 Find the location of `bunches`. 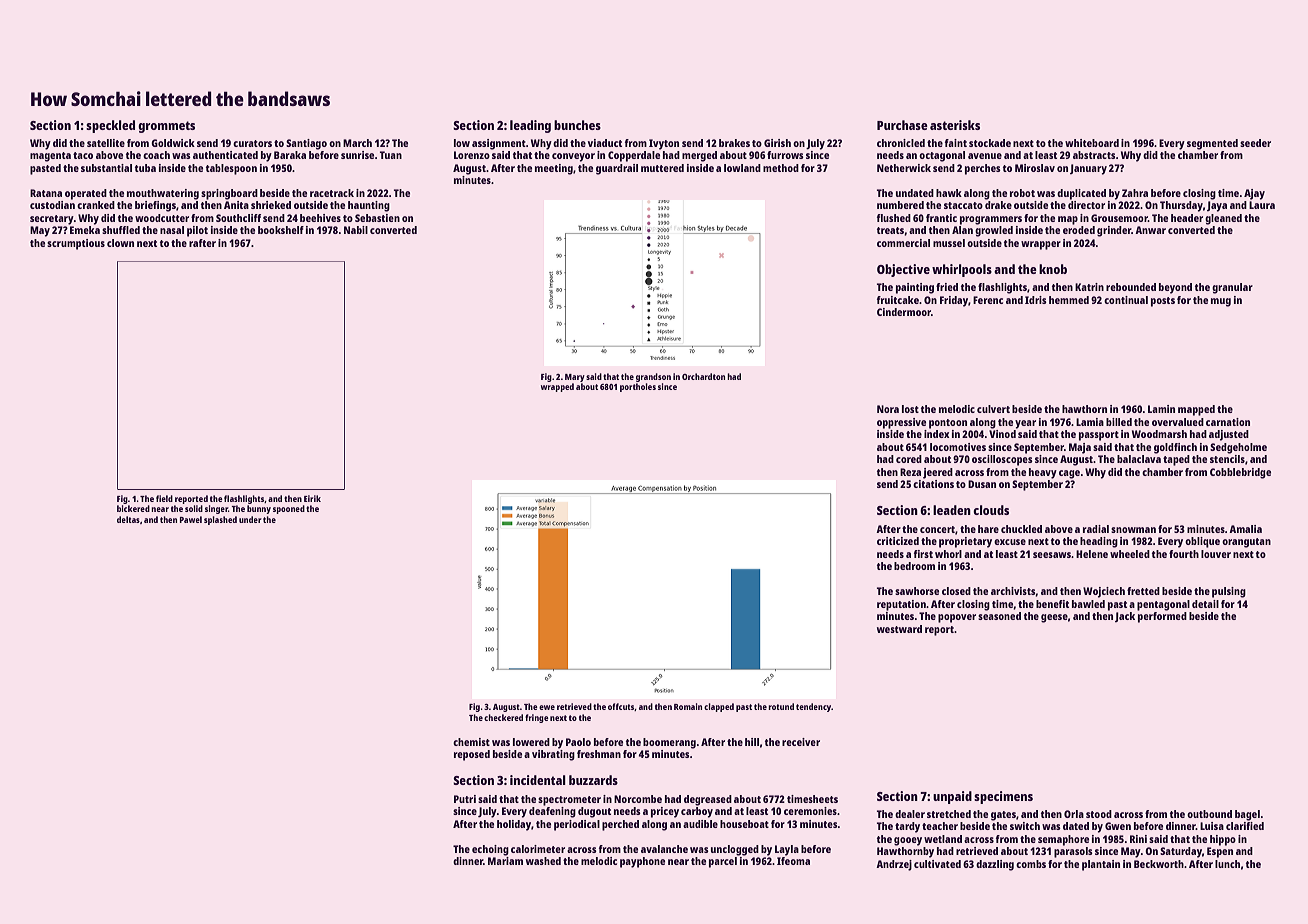

bunches is located at coordinates (577, 125).
